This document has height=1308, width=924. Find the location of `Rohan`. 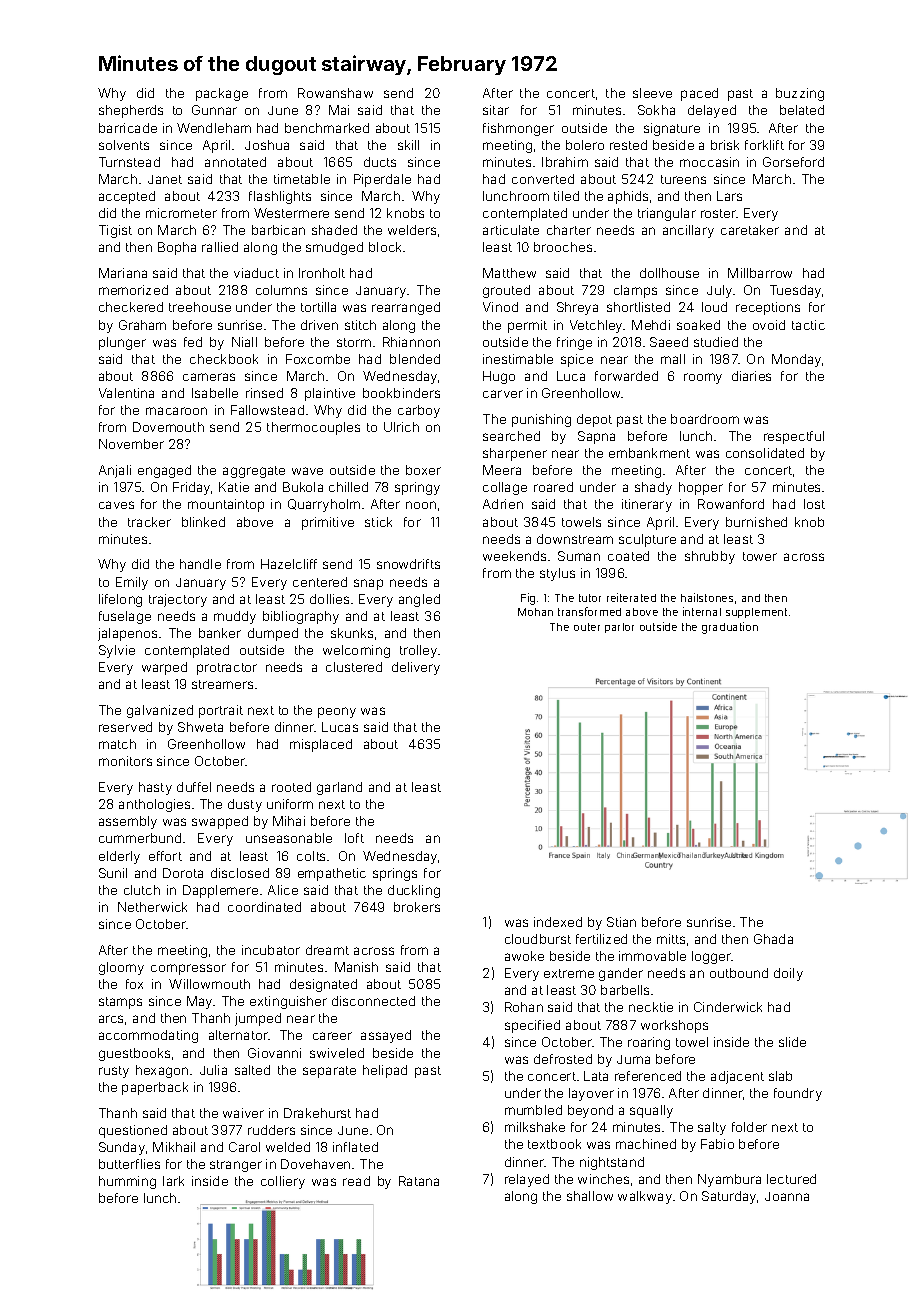

Rohan is located at coordinates (524, 1007).
